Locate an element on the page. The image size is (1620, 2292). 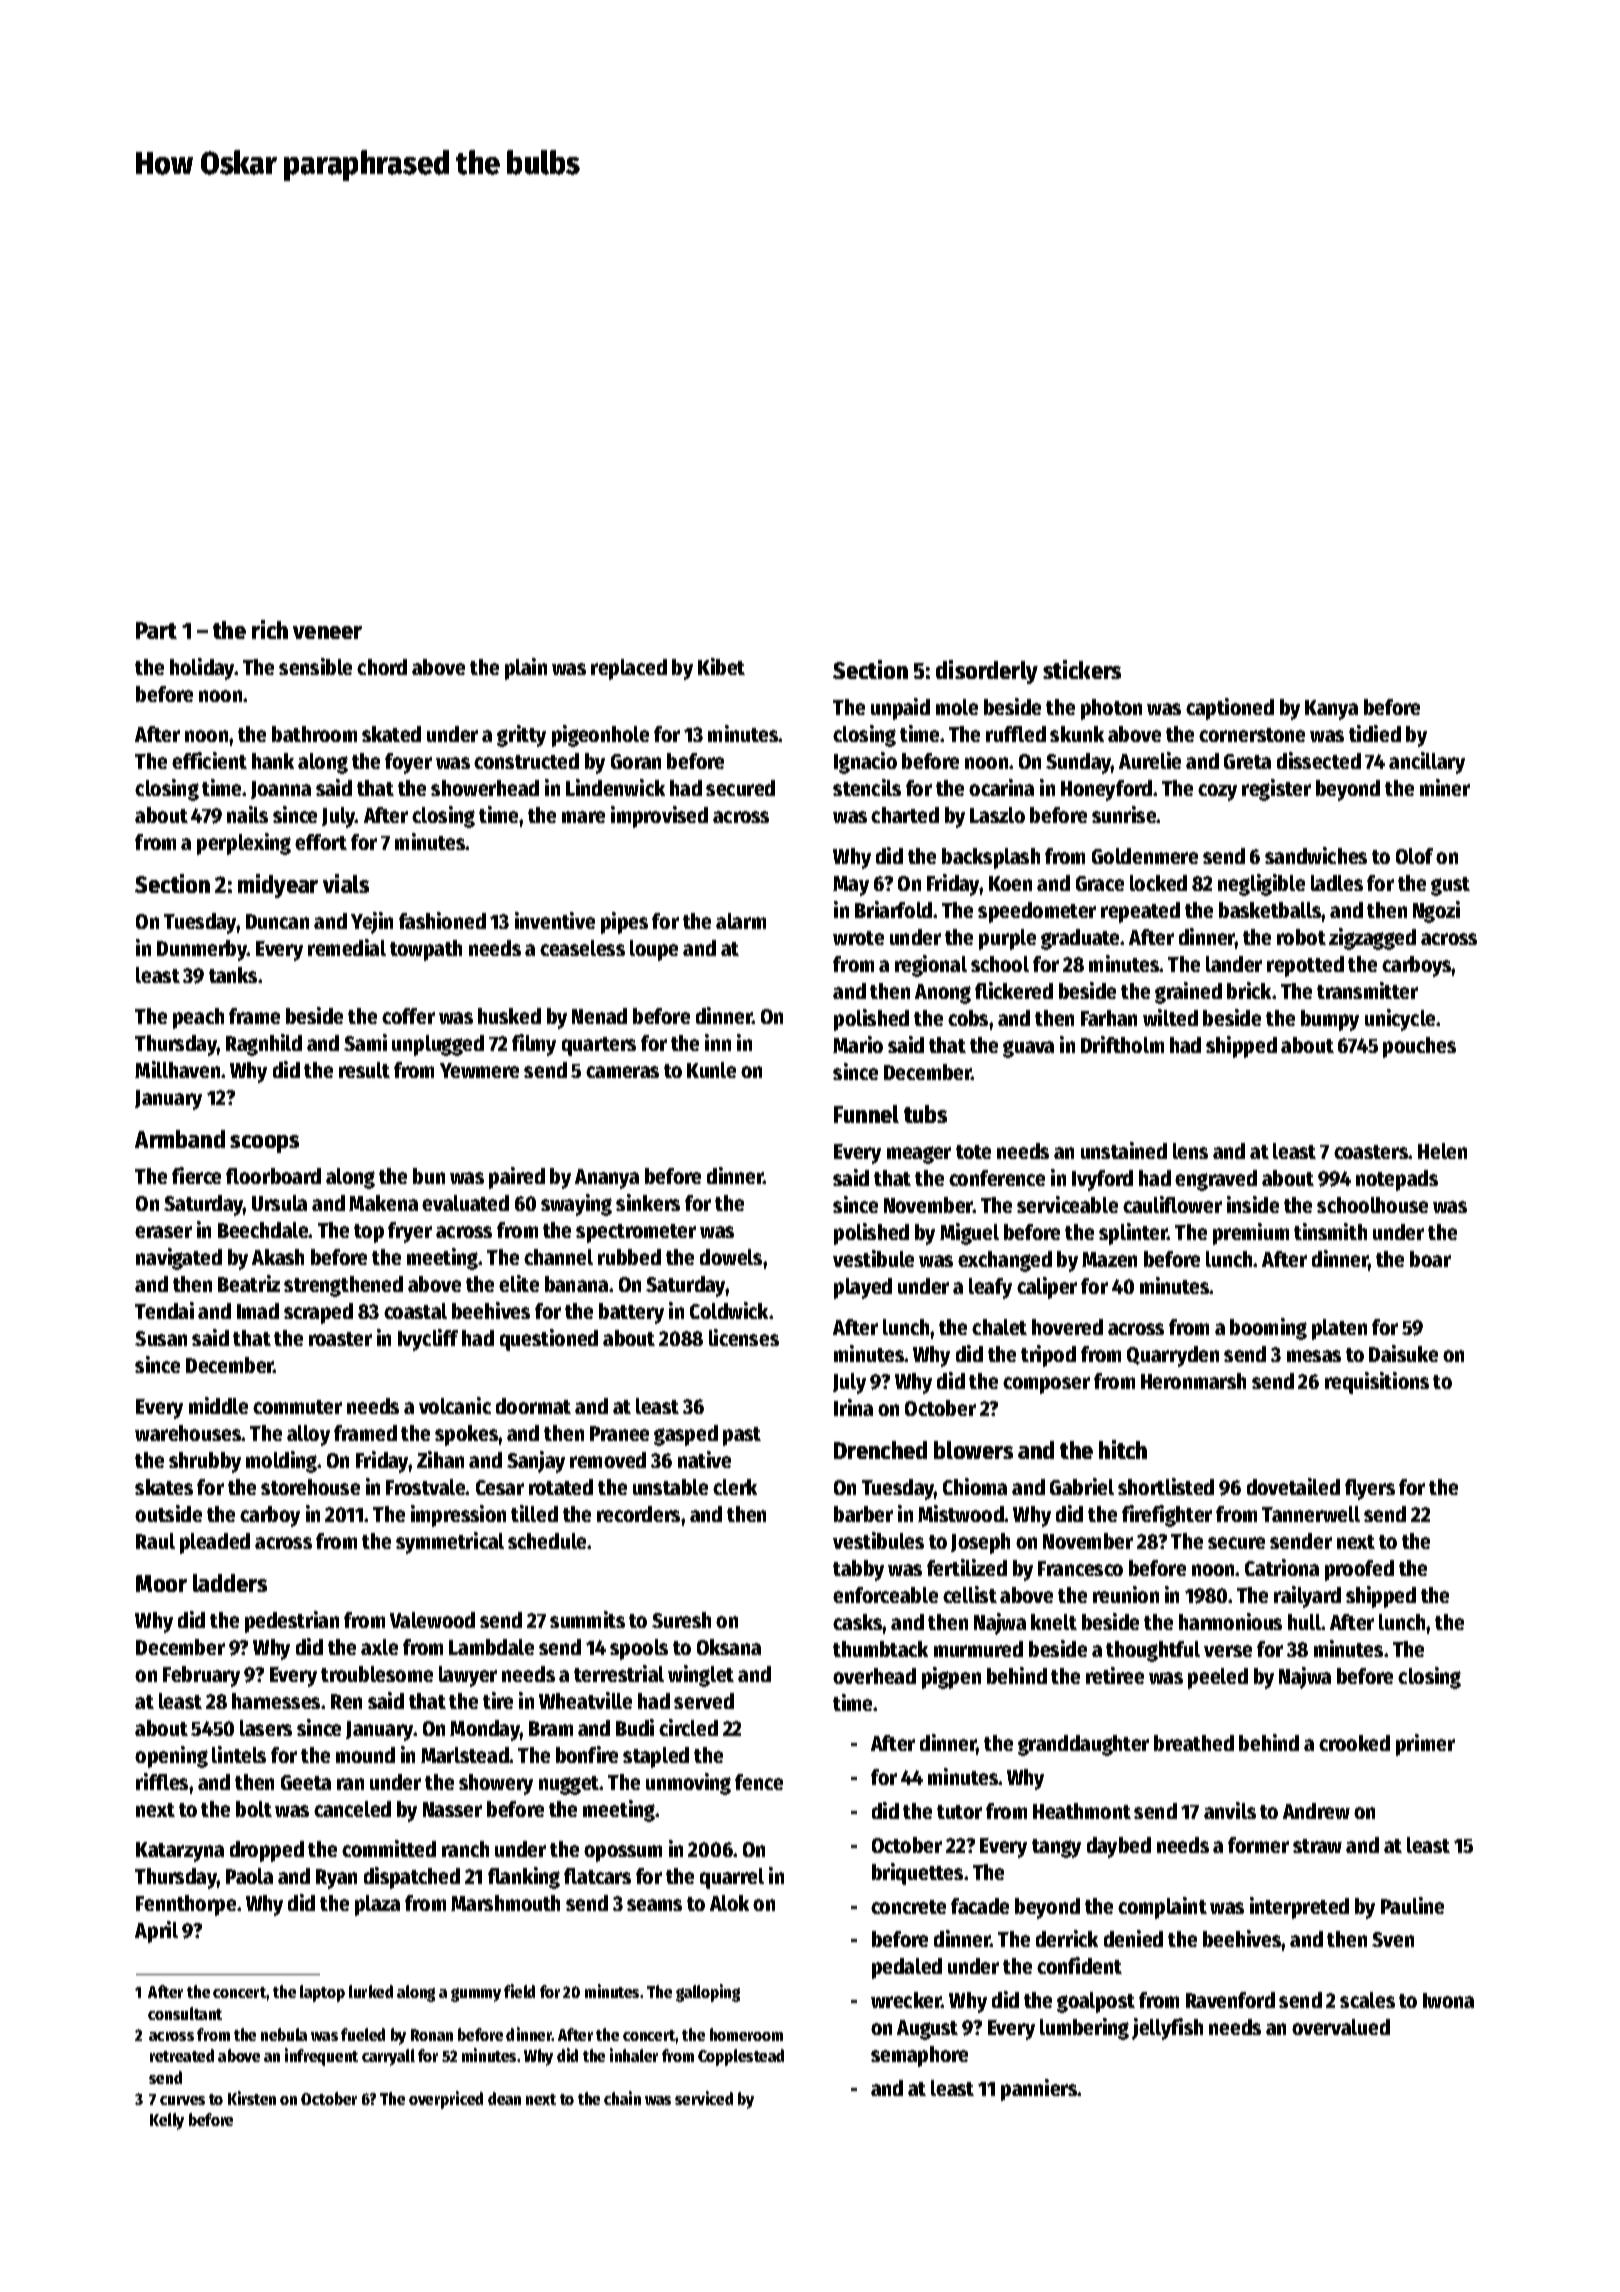
Ivycliff is located at coordinates (428, 1340).
